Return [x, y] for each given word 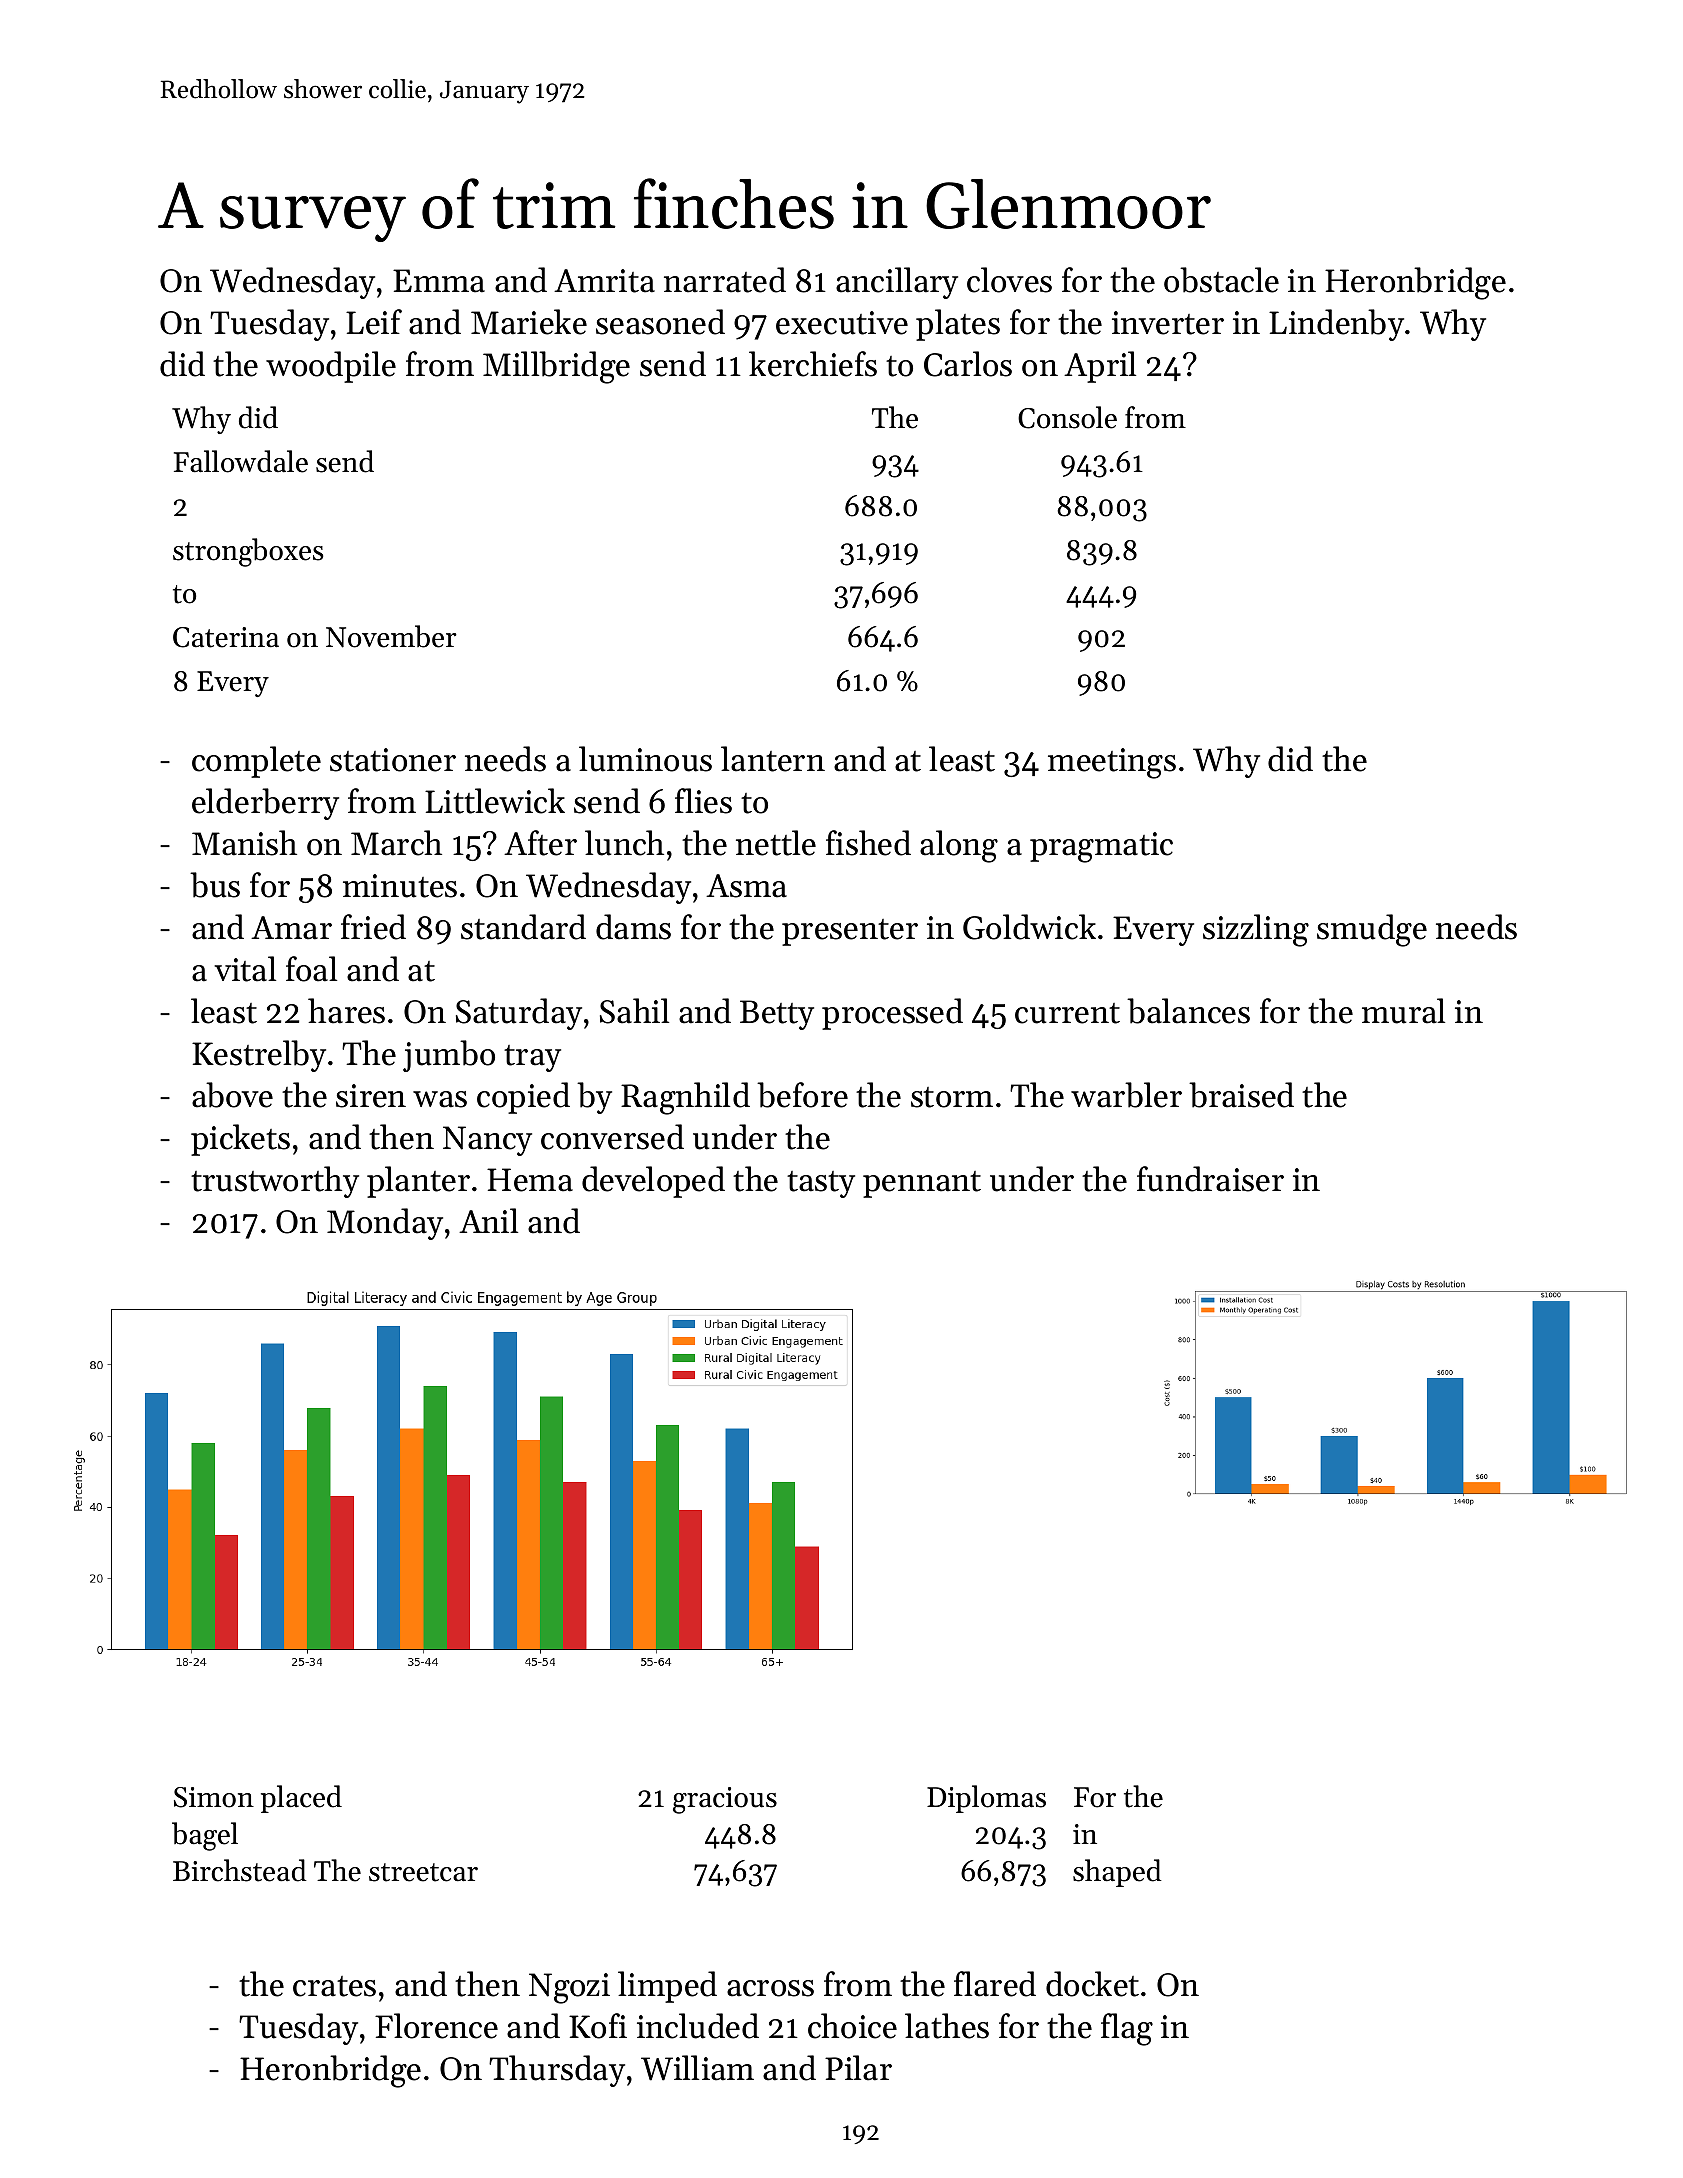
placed [301, 1799]
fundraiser [1210, 1179]
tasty [821, 1184]
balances [1188, 1011]
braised [1241, 1095]
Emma [439, 281]
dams [633, 927]
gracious [725, 1800]
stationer [393, 760]
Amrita [604, 281]
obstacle [1221, 280]
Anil [488, 1220]
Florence [436, 2026]
